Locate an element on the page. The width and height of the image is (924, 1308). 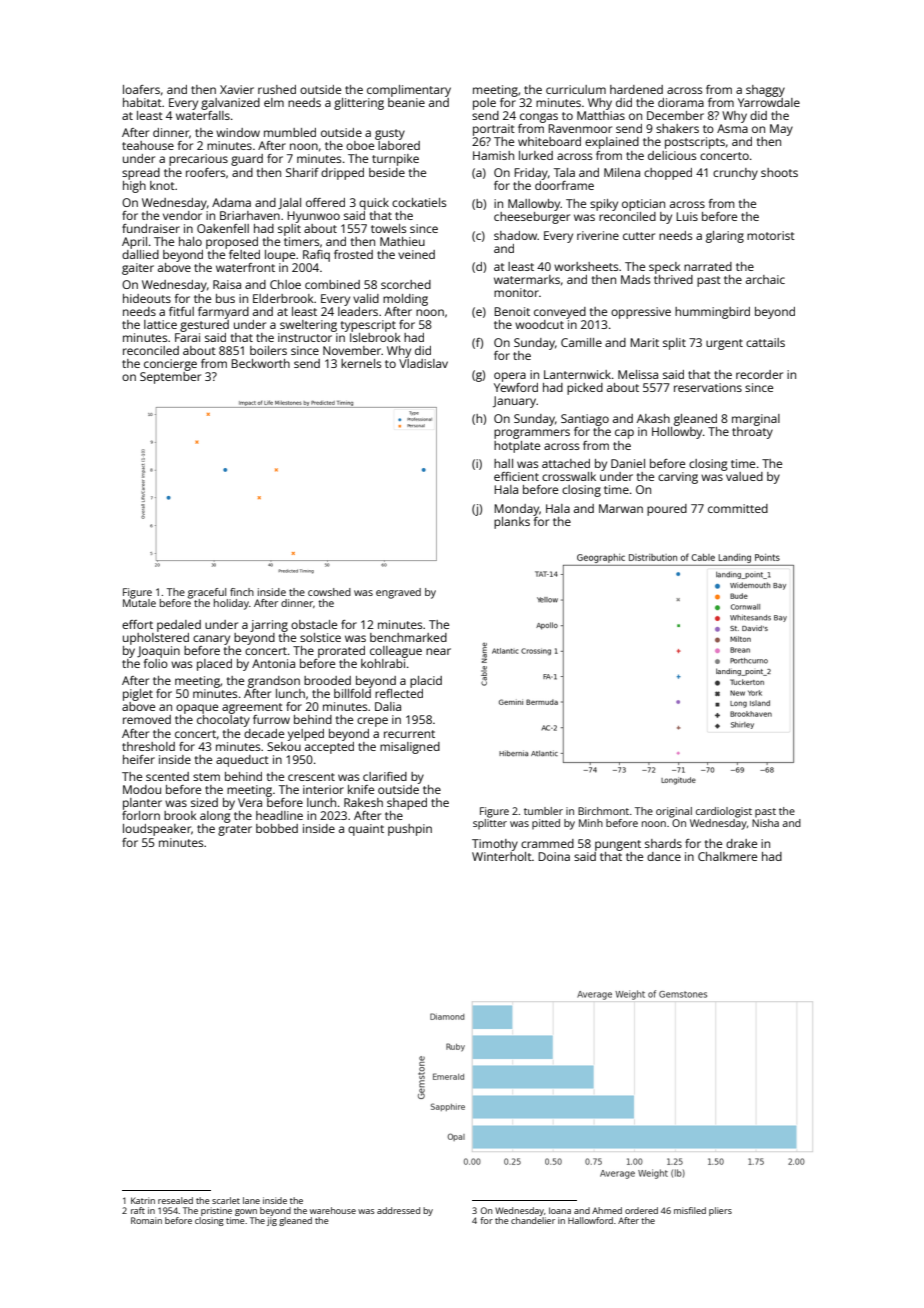
clarified is located at coordinates (385, 776).
